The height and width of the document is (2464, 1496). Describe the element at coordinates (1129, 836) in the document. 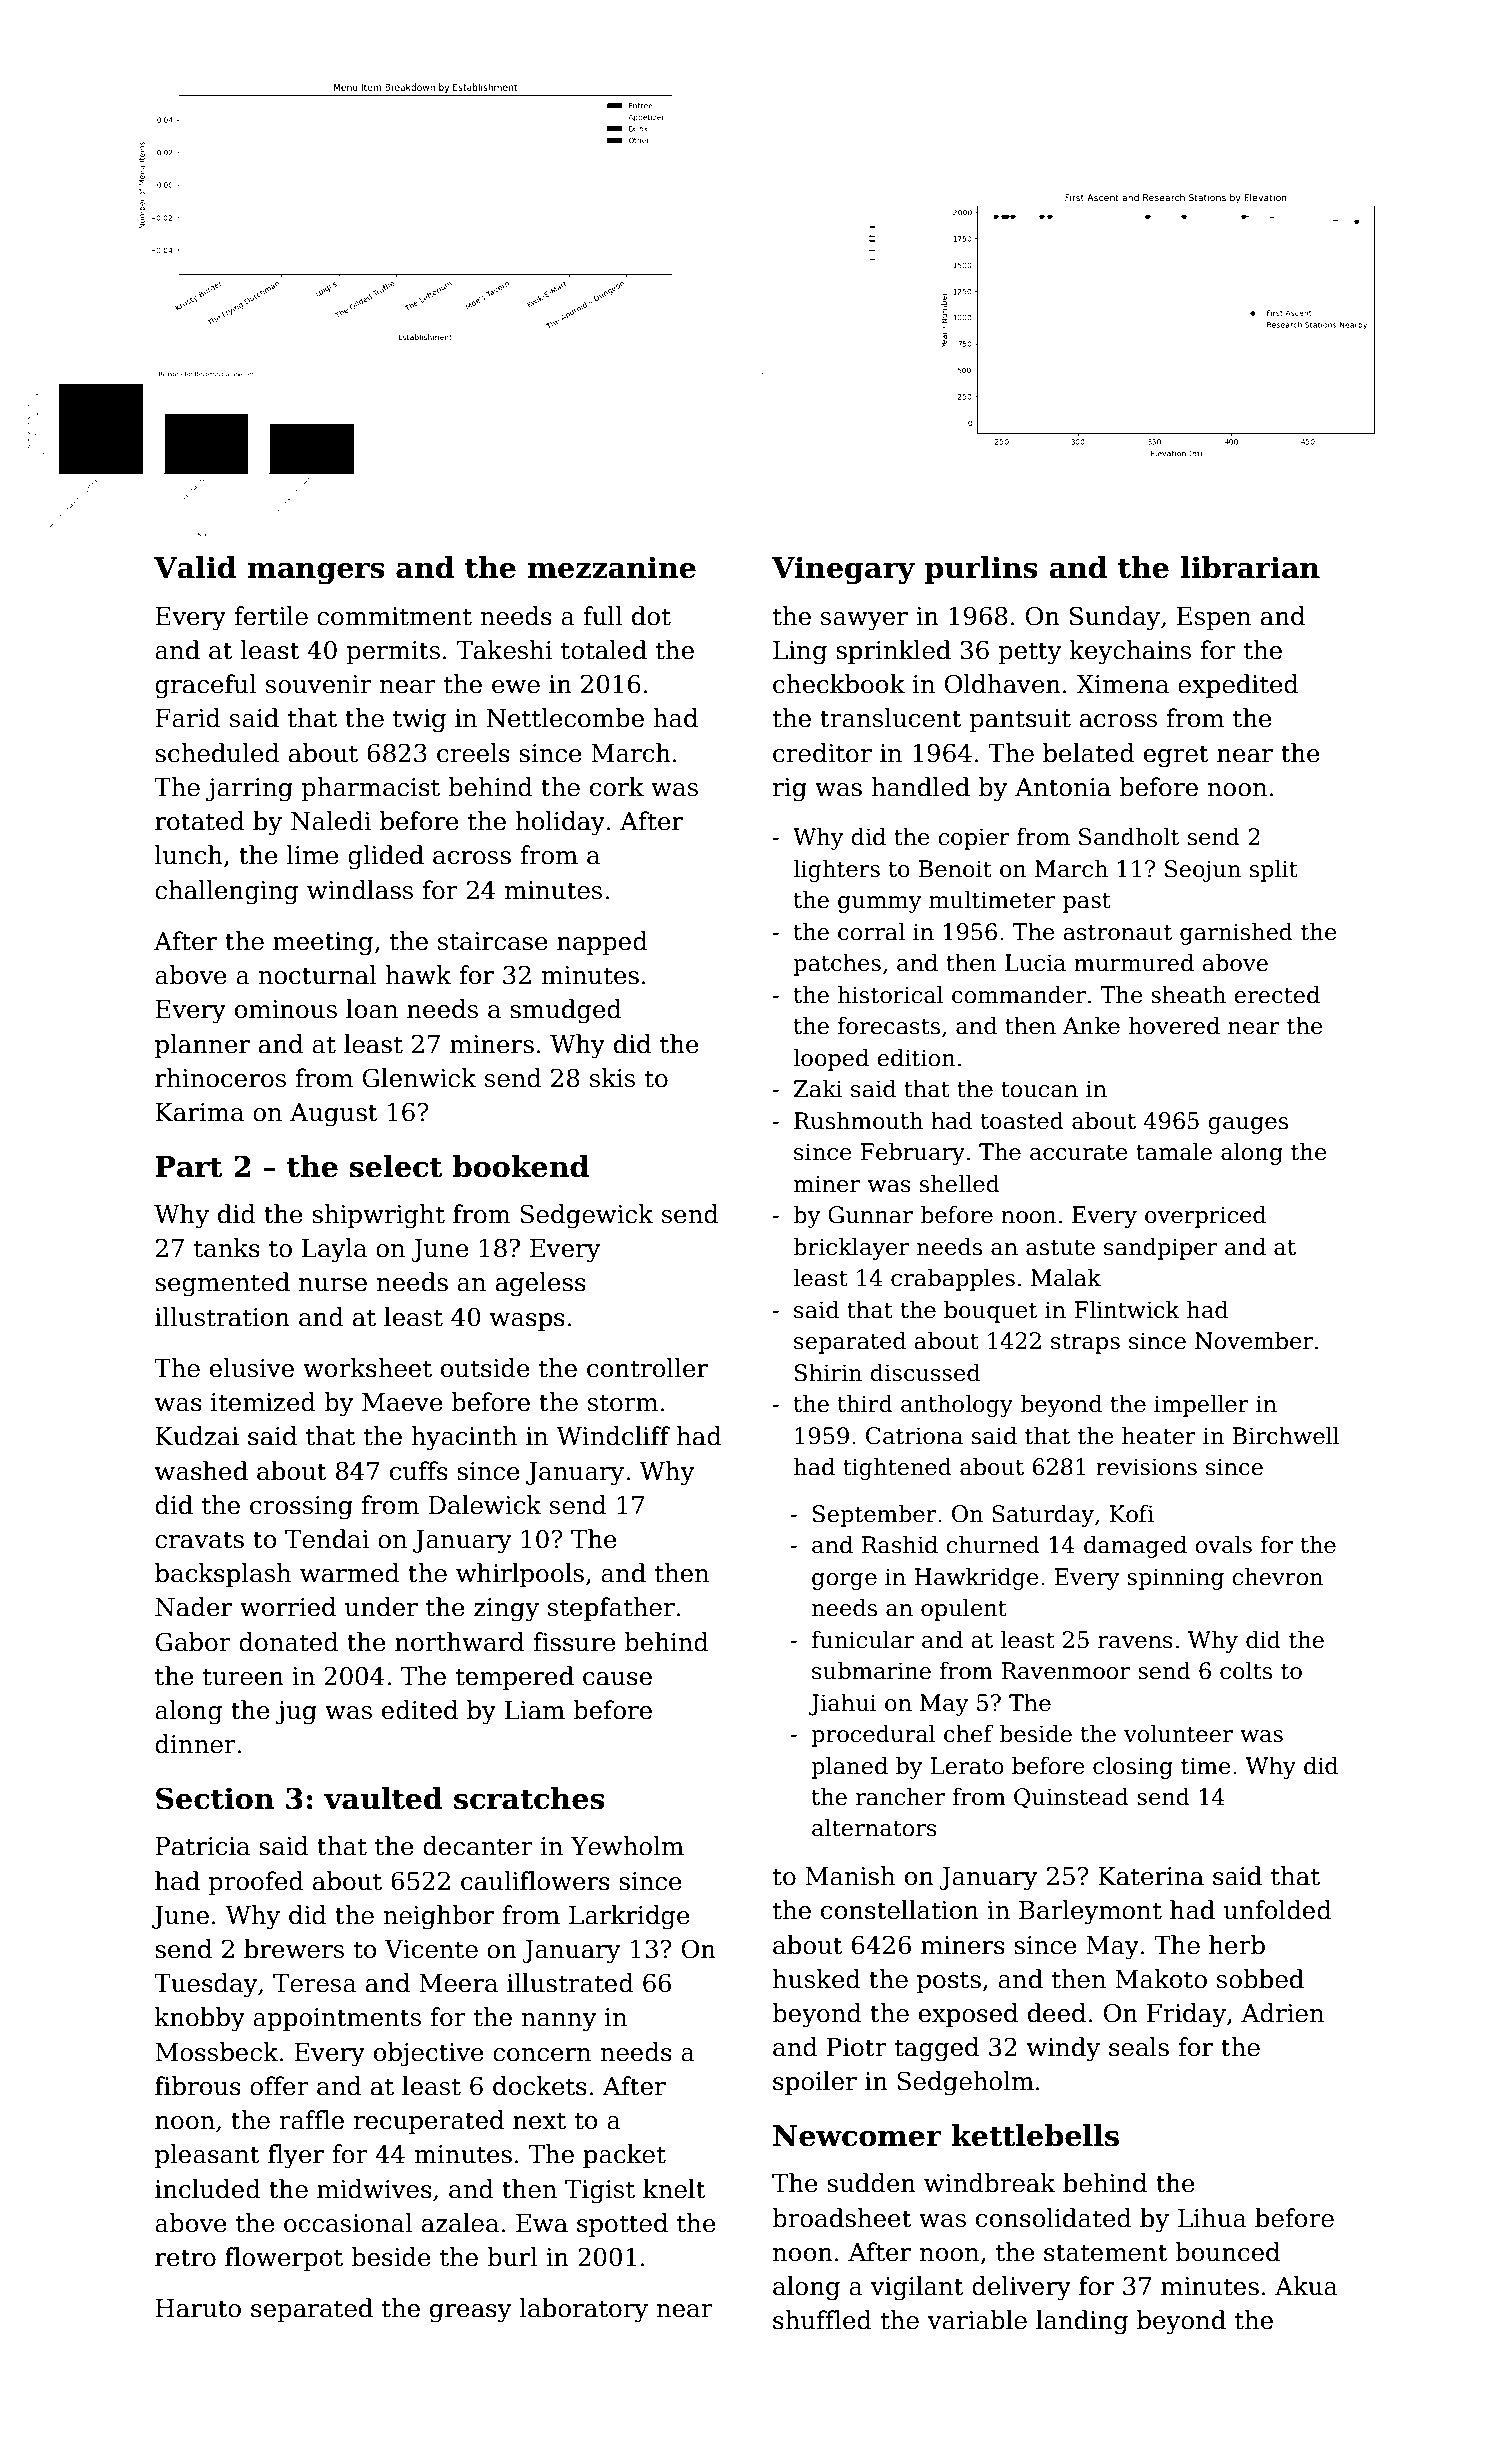

I see `Sandholt` at that location.
